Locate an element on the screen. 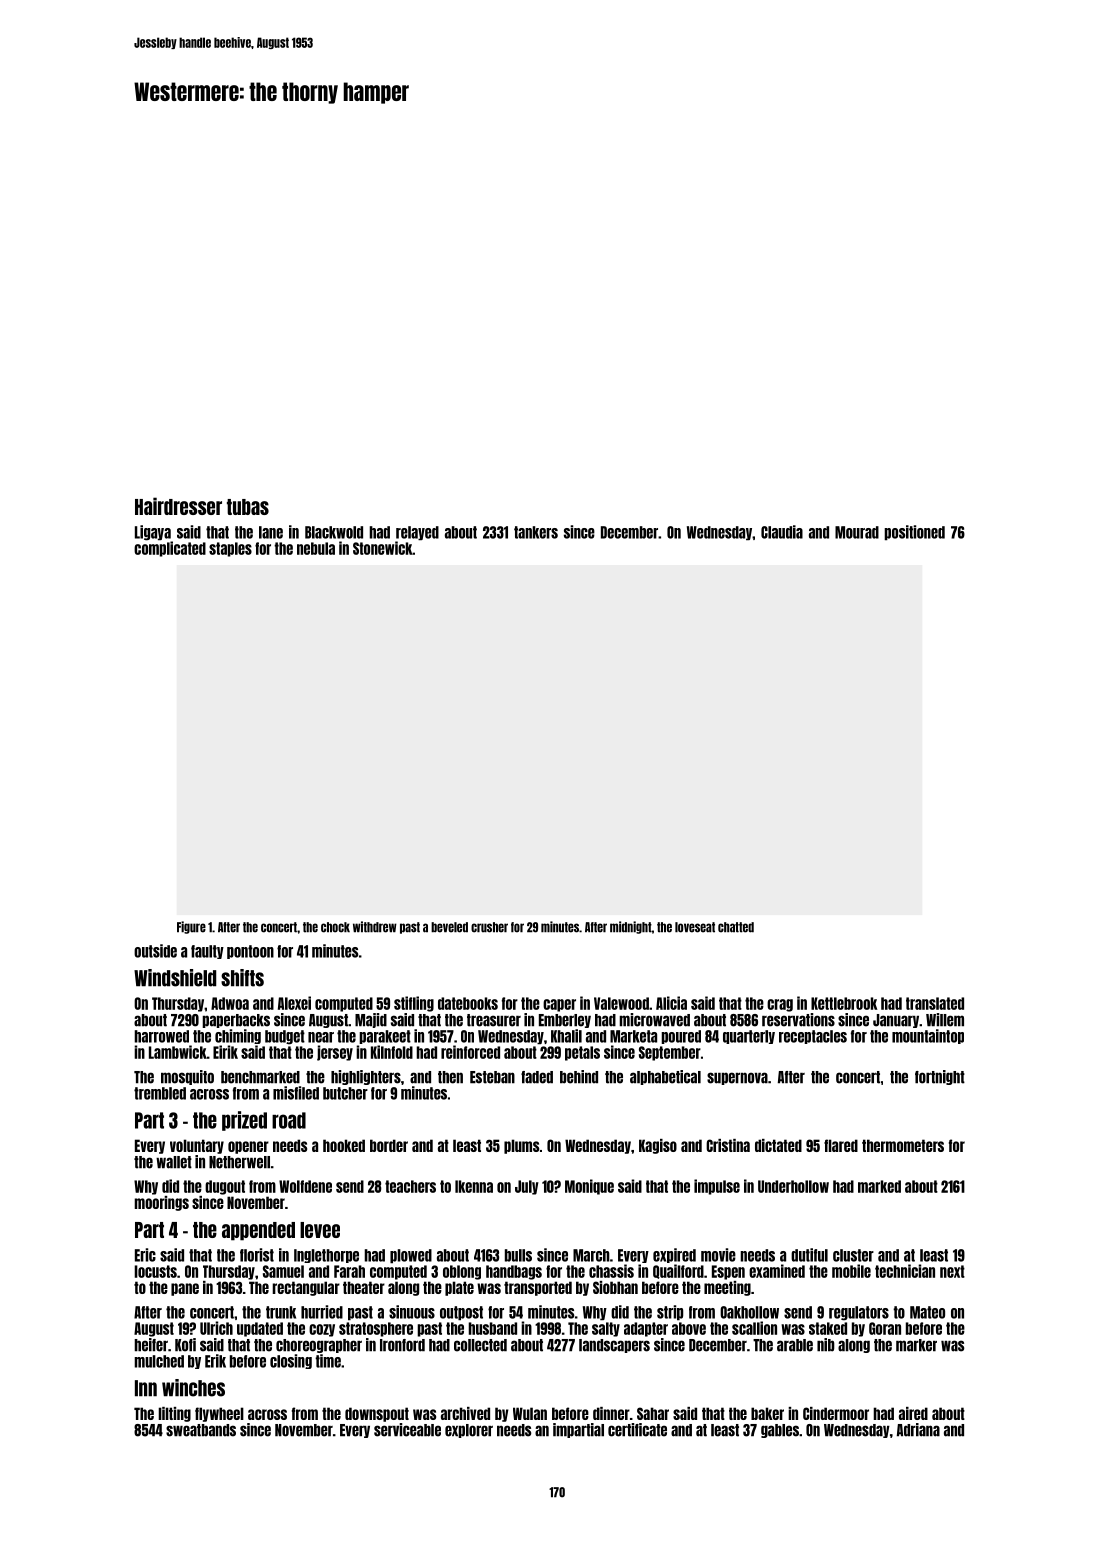 This screenshot has width=1099, height=1554. chock is located at coordinates (335, 927).
